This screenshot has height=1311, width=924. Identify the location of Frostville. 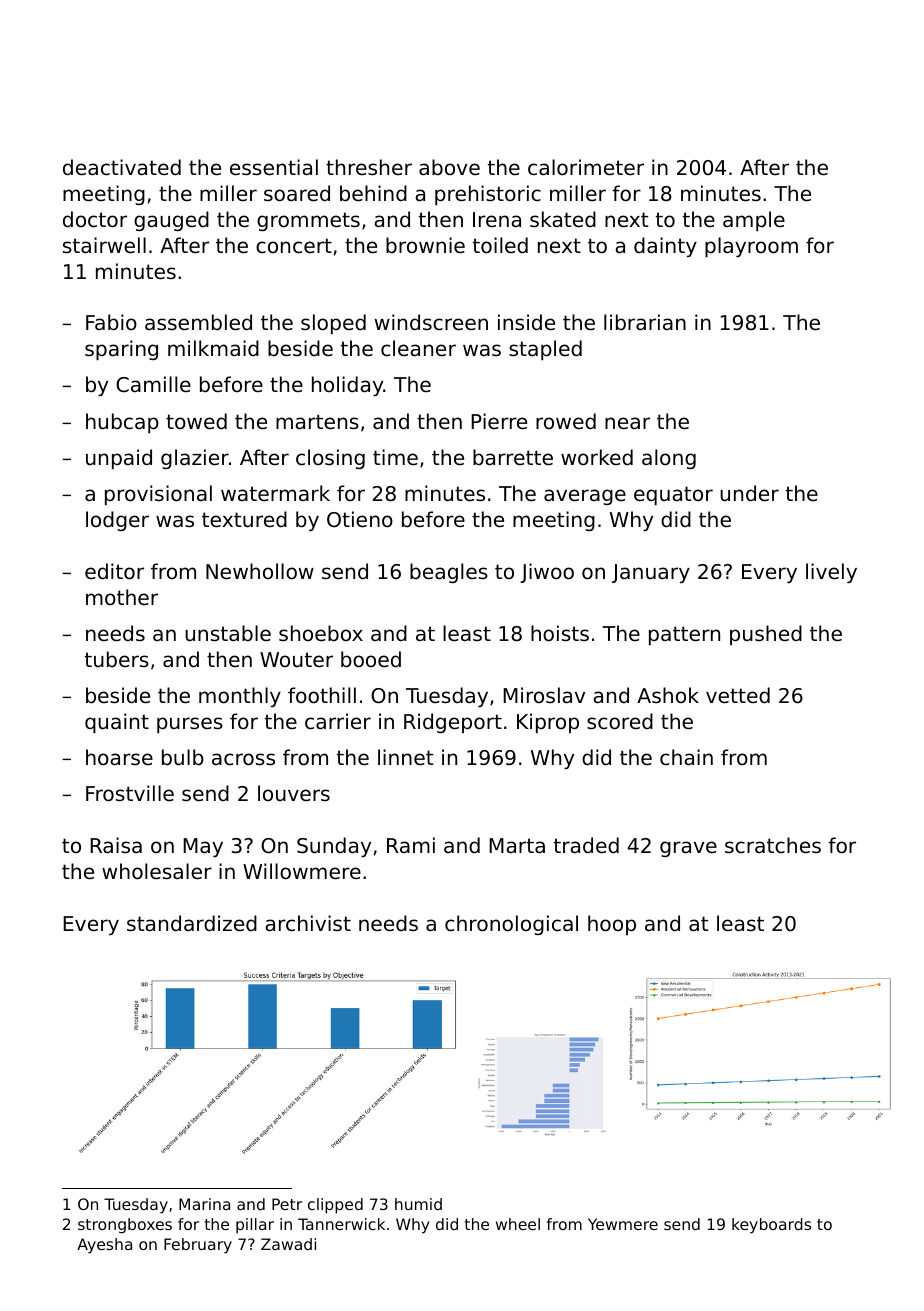
(130, 793).
